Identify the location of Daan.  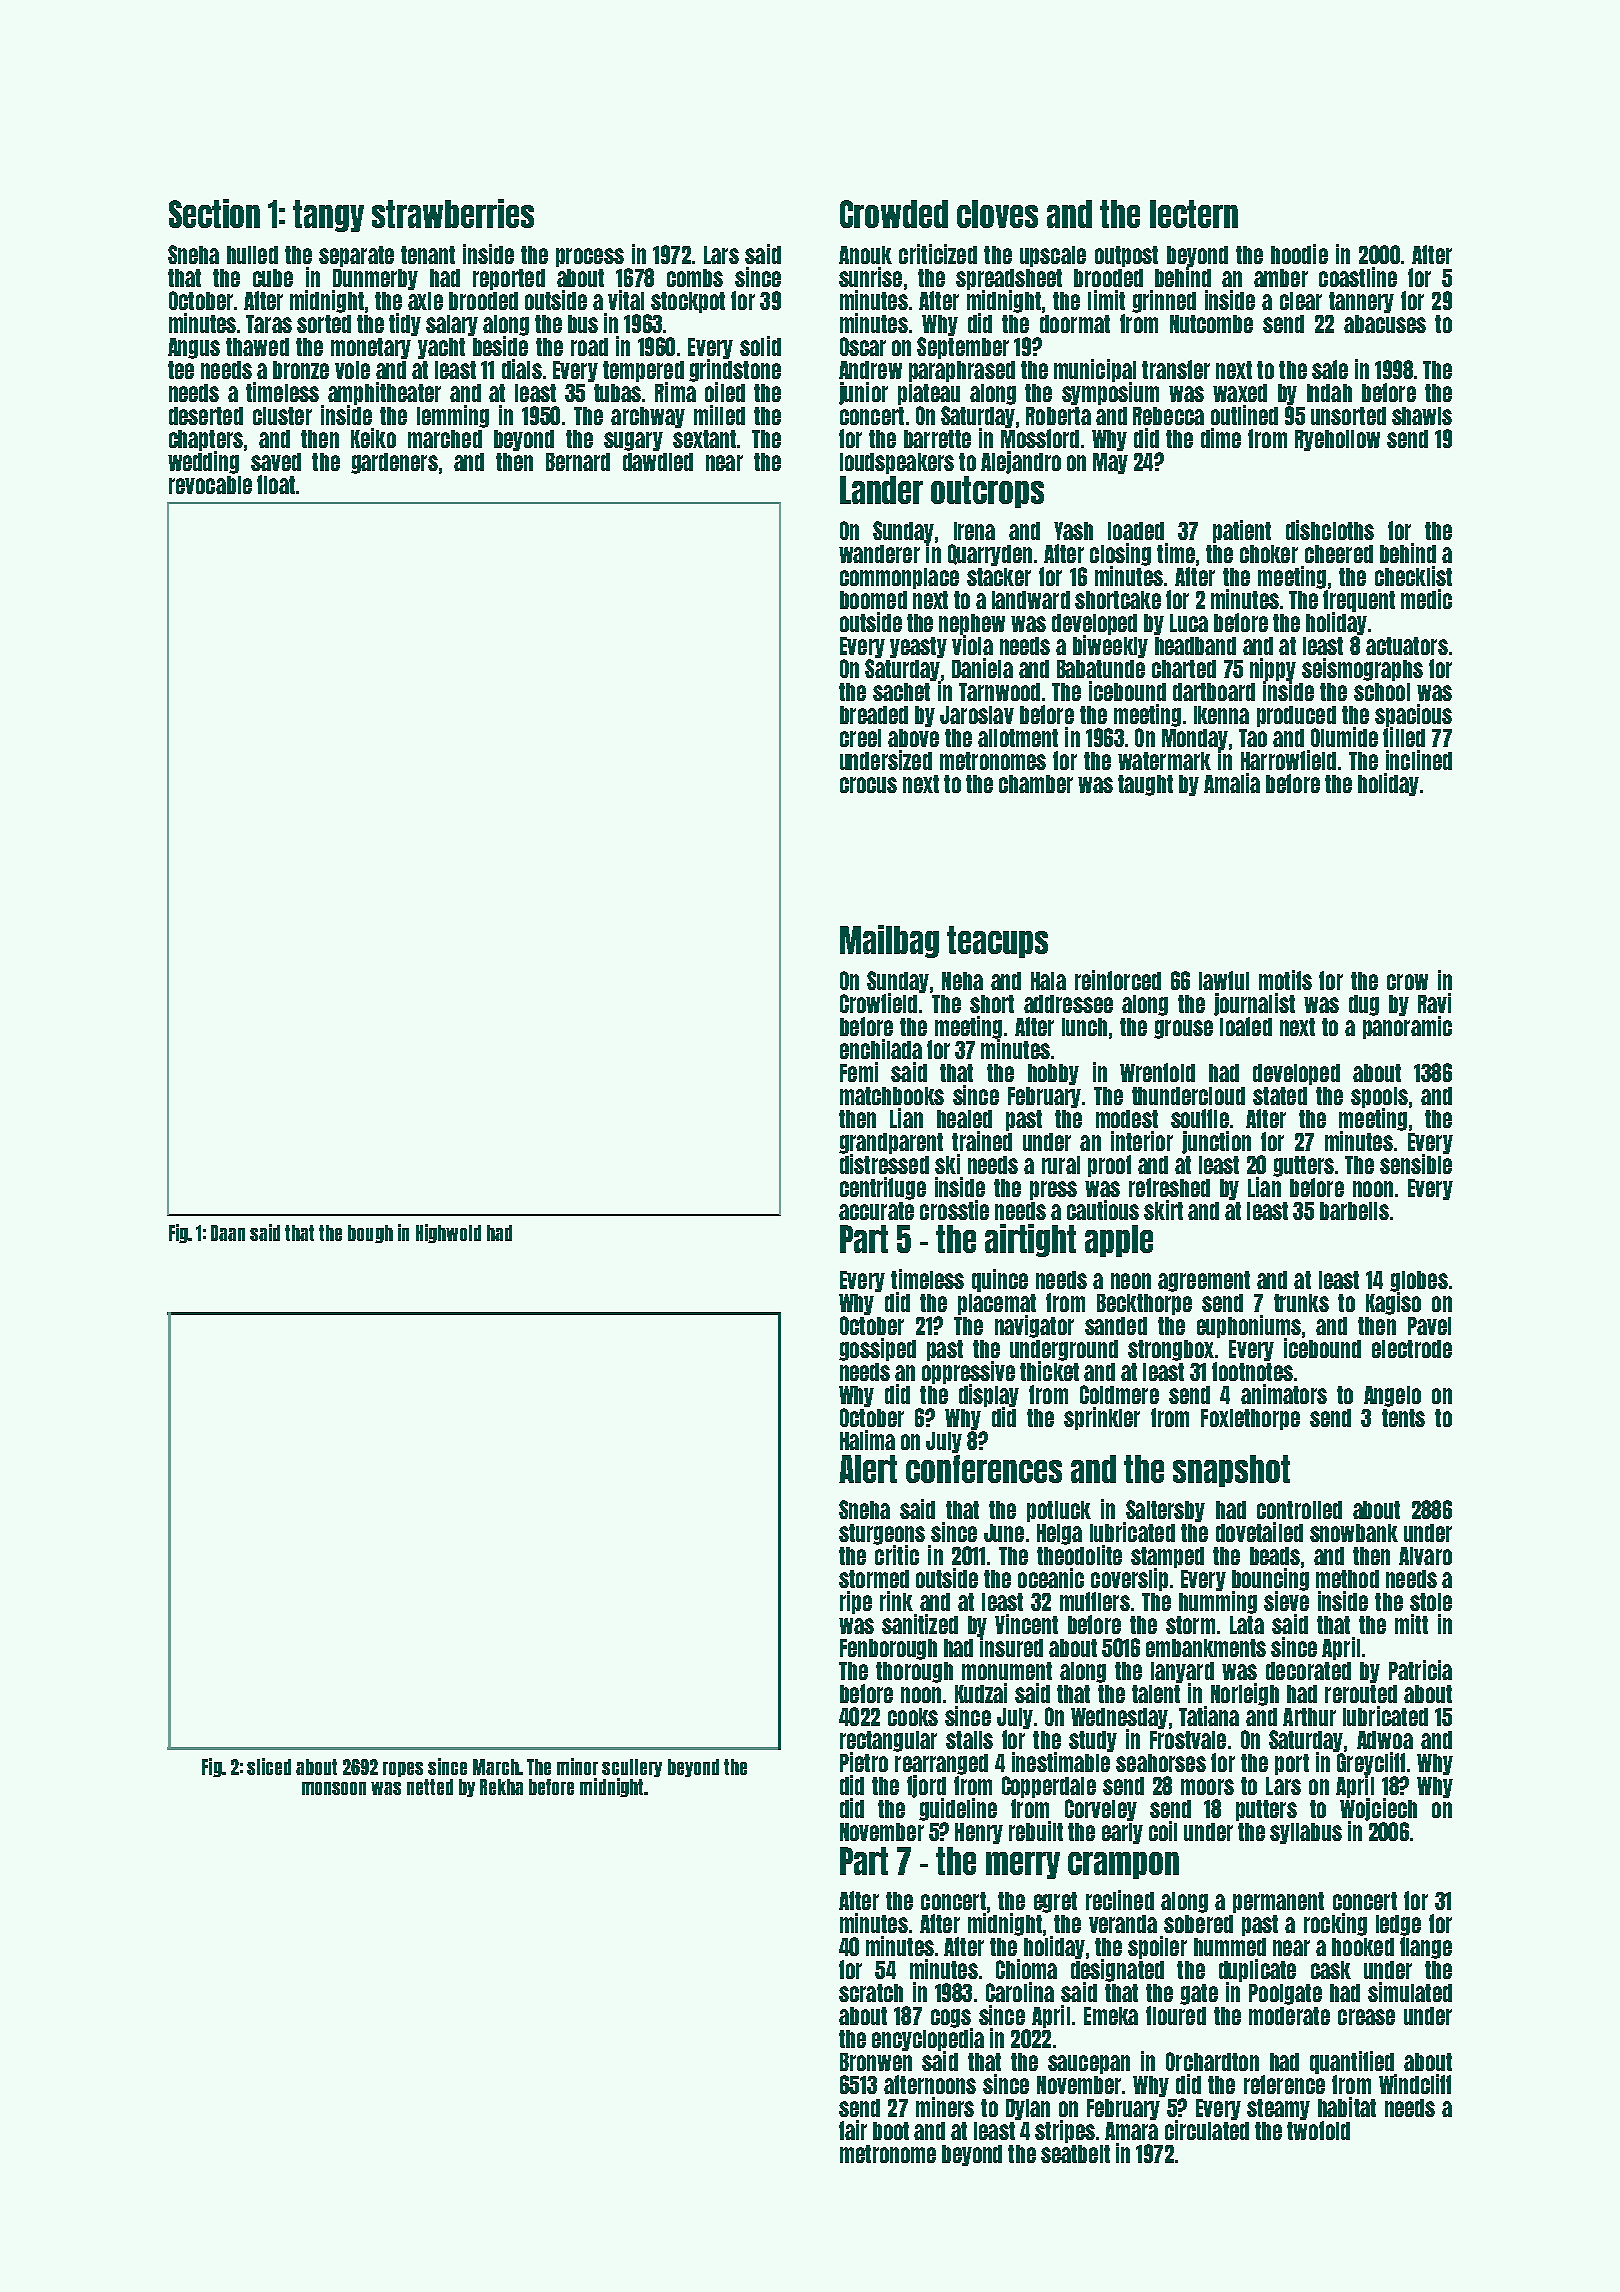
(228, 1233).
